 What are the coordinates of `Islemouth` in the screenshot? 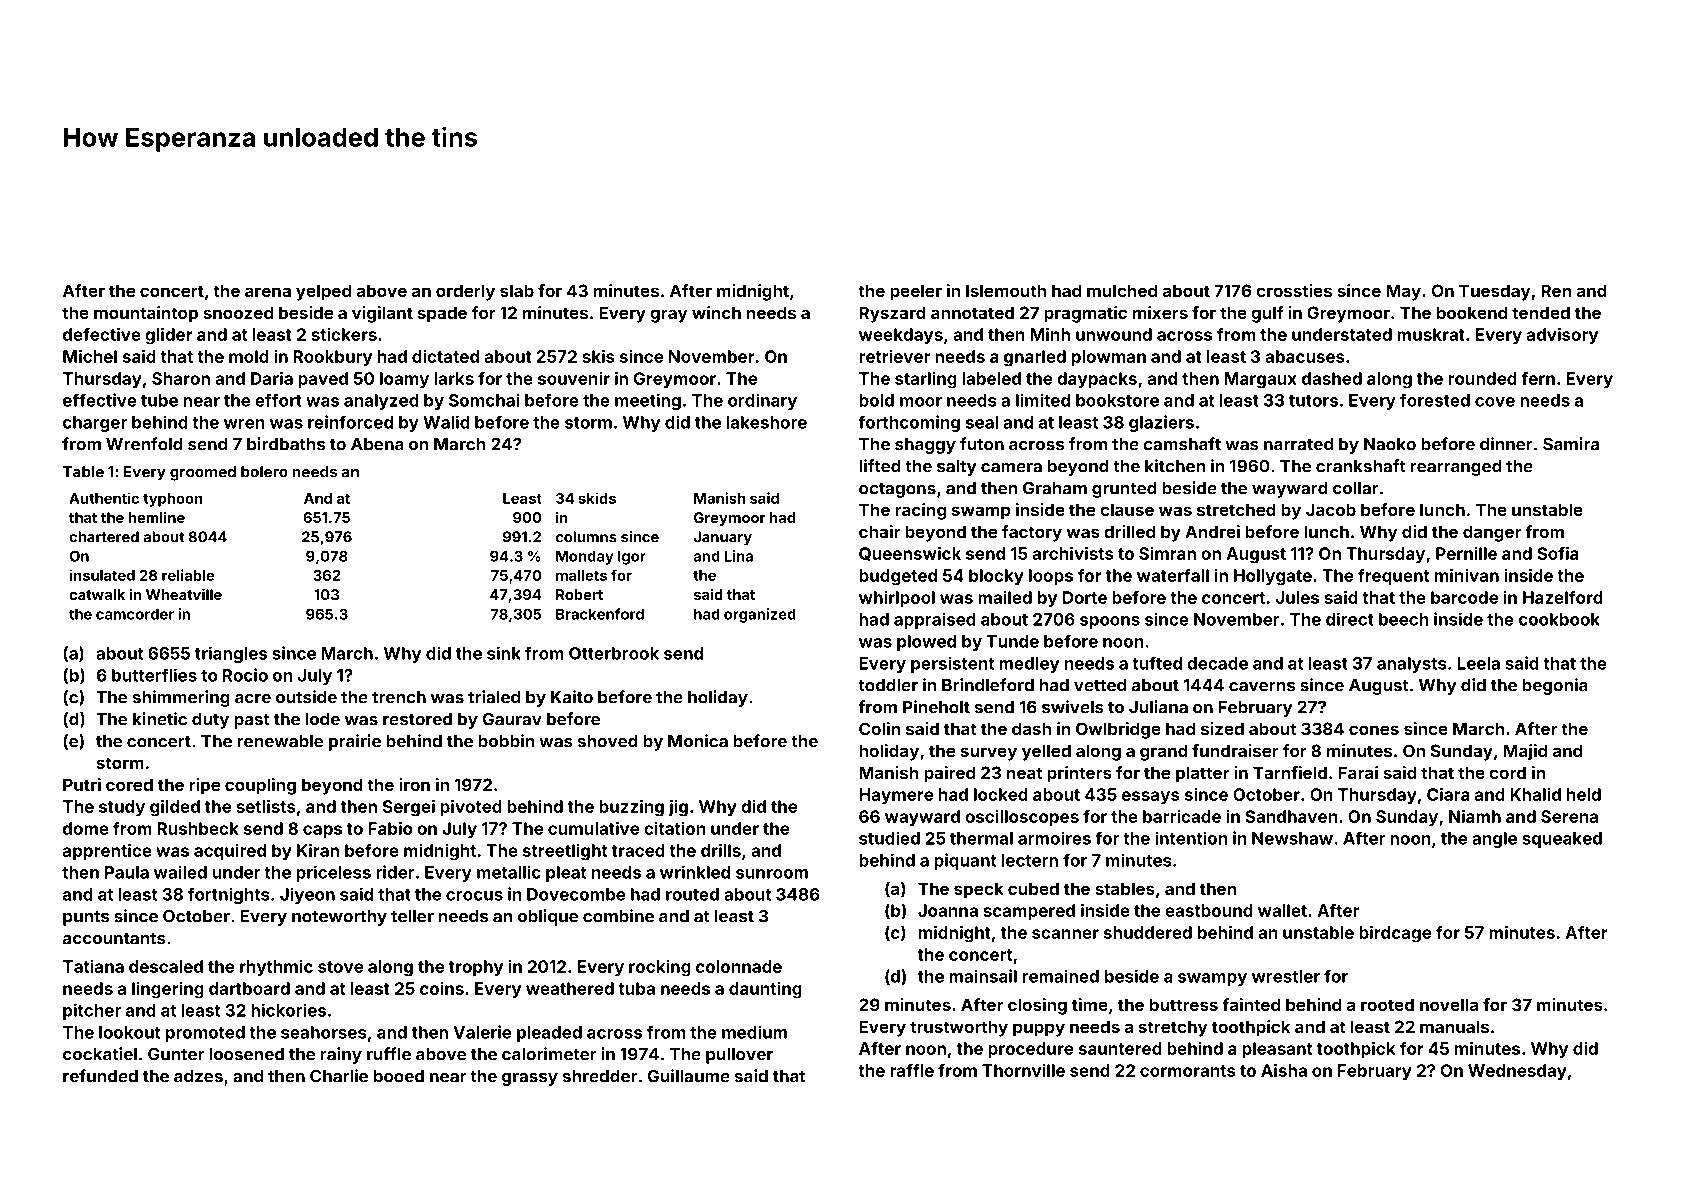 It's located at (1006, 290).
